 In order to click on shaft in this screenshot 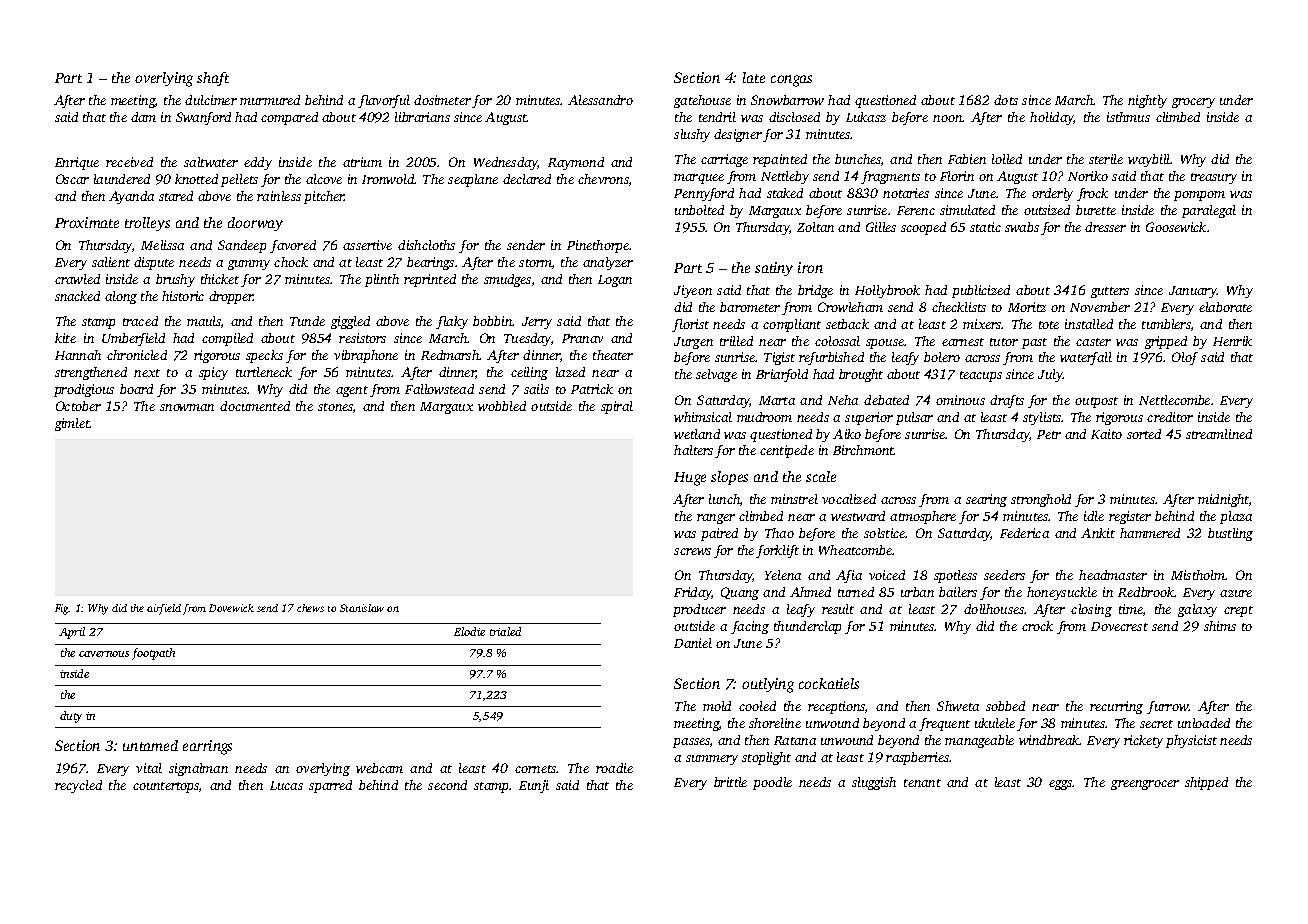, I will do `click(213, 79)`.
